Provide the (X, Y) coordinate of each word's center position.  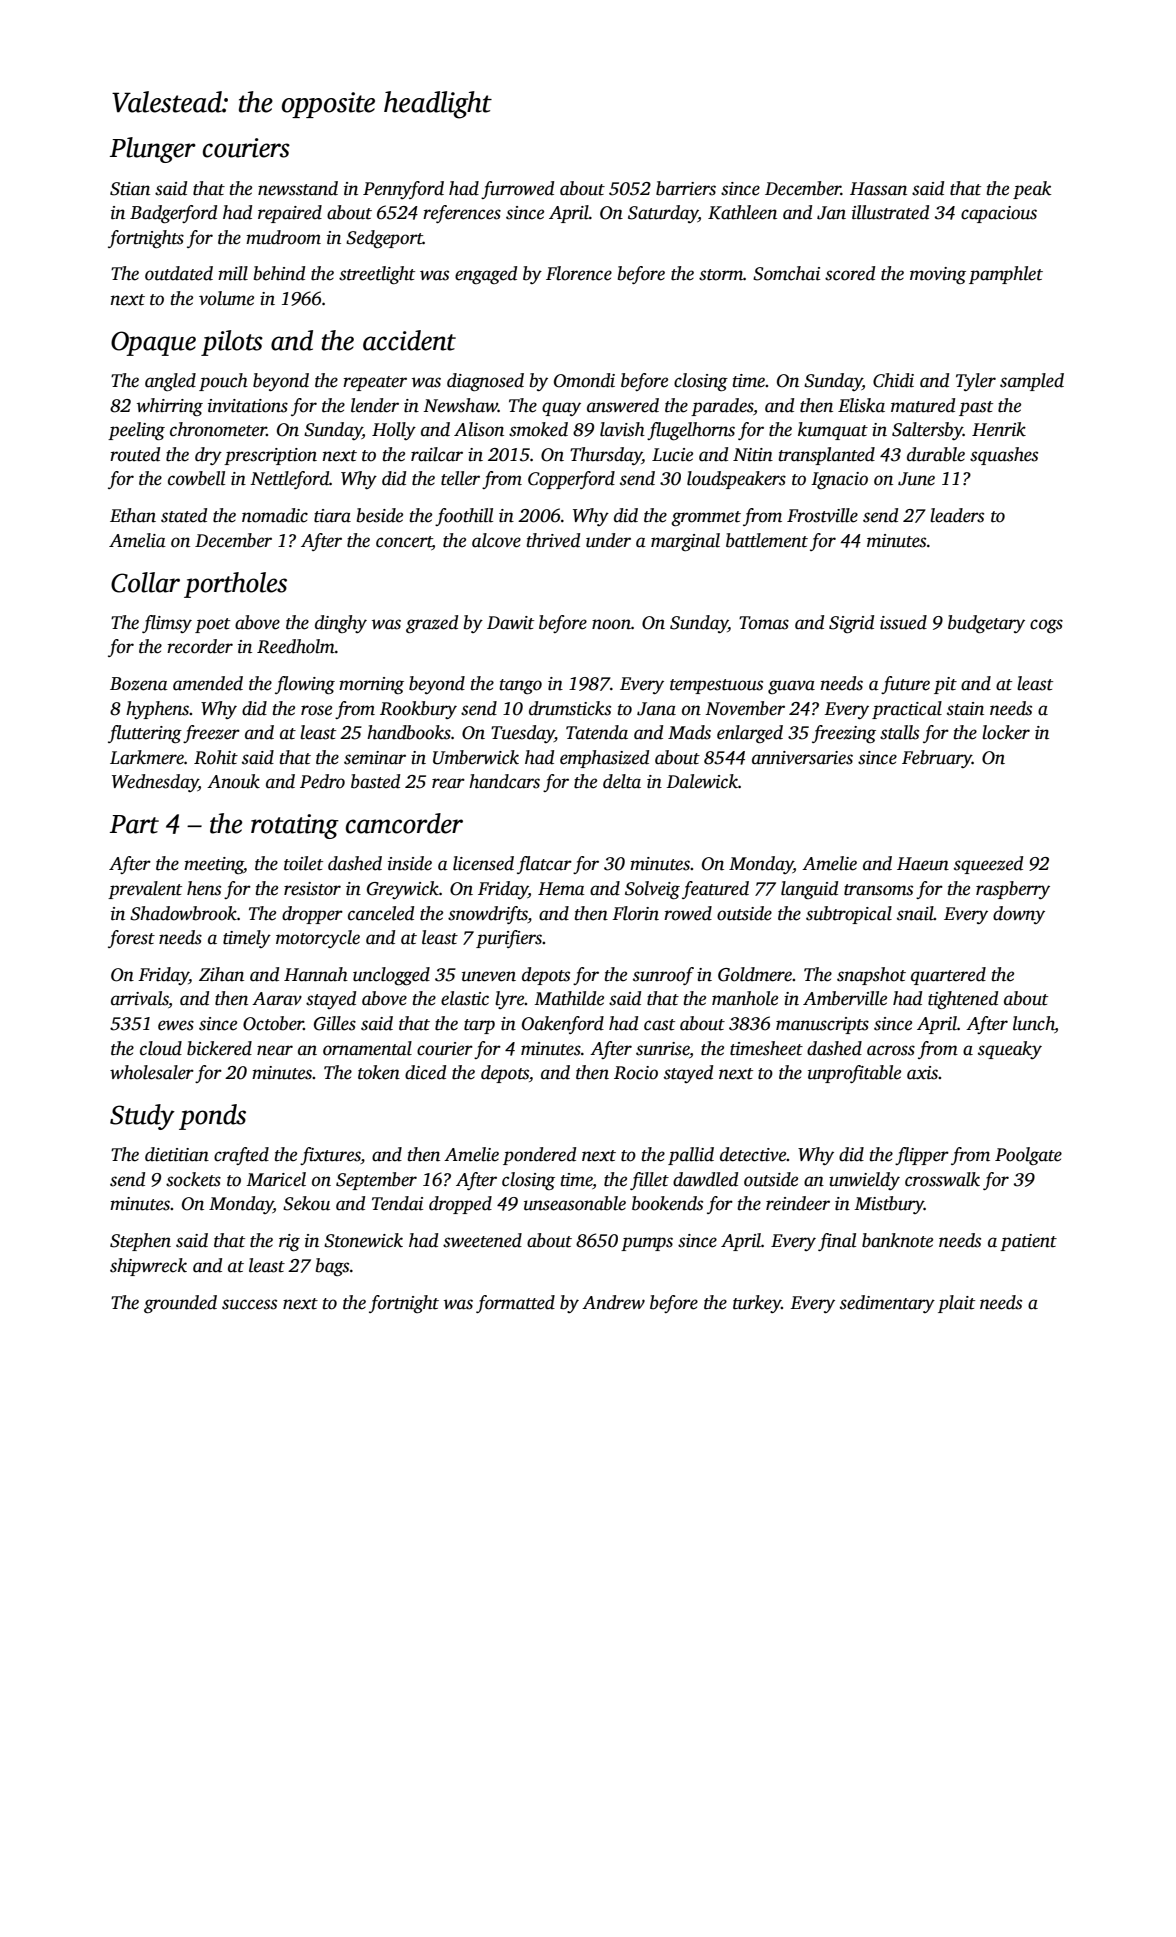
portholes (235, 585)
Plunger (153, 150)
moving (938, 275)
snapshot (871, 976)
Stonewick (363, 1240)
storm (721, 275)
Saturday (663, 214)
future (905, 685)
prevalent (145, 890)
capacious (999, 214)
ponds (212, 1117)
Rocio (636, 1073)
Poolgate (1028, 1156)
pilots (232, 343)
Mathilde (569, 998)
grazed (432, 624)
